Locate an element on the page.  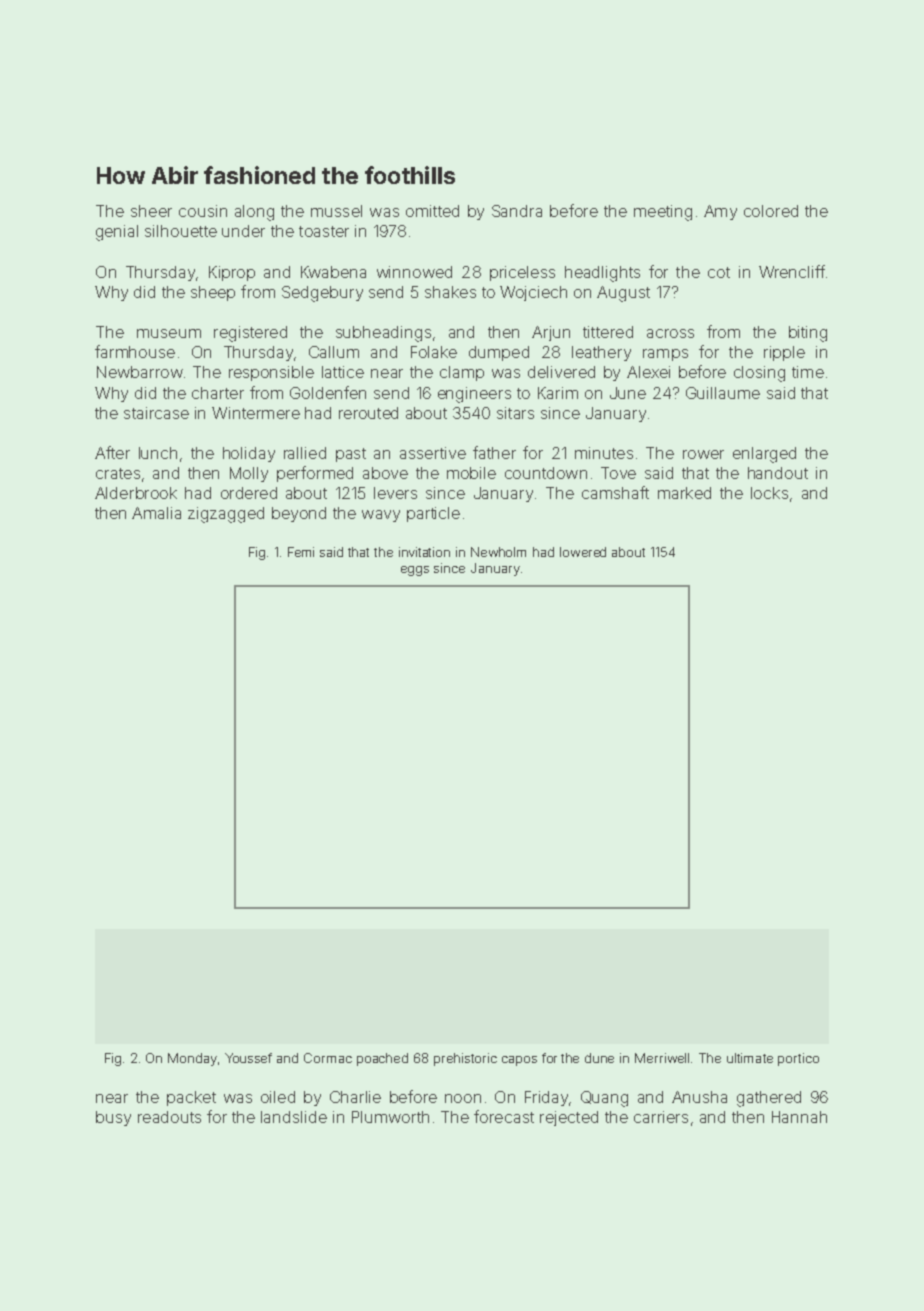
colored is located at coordinates (771, 211).
